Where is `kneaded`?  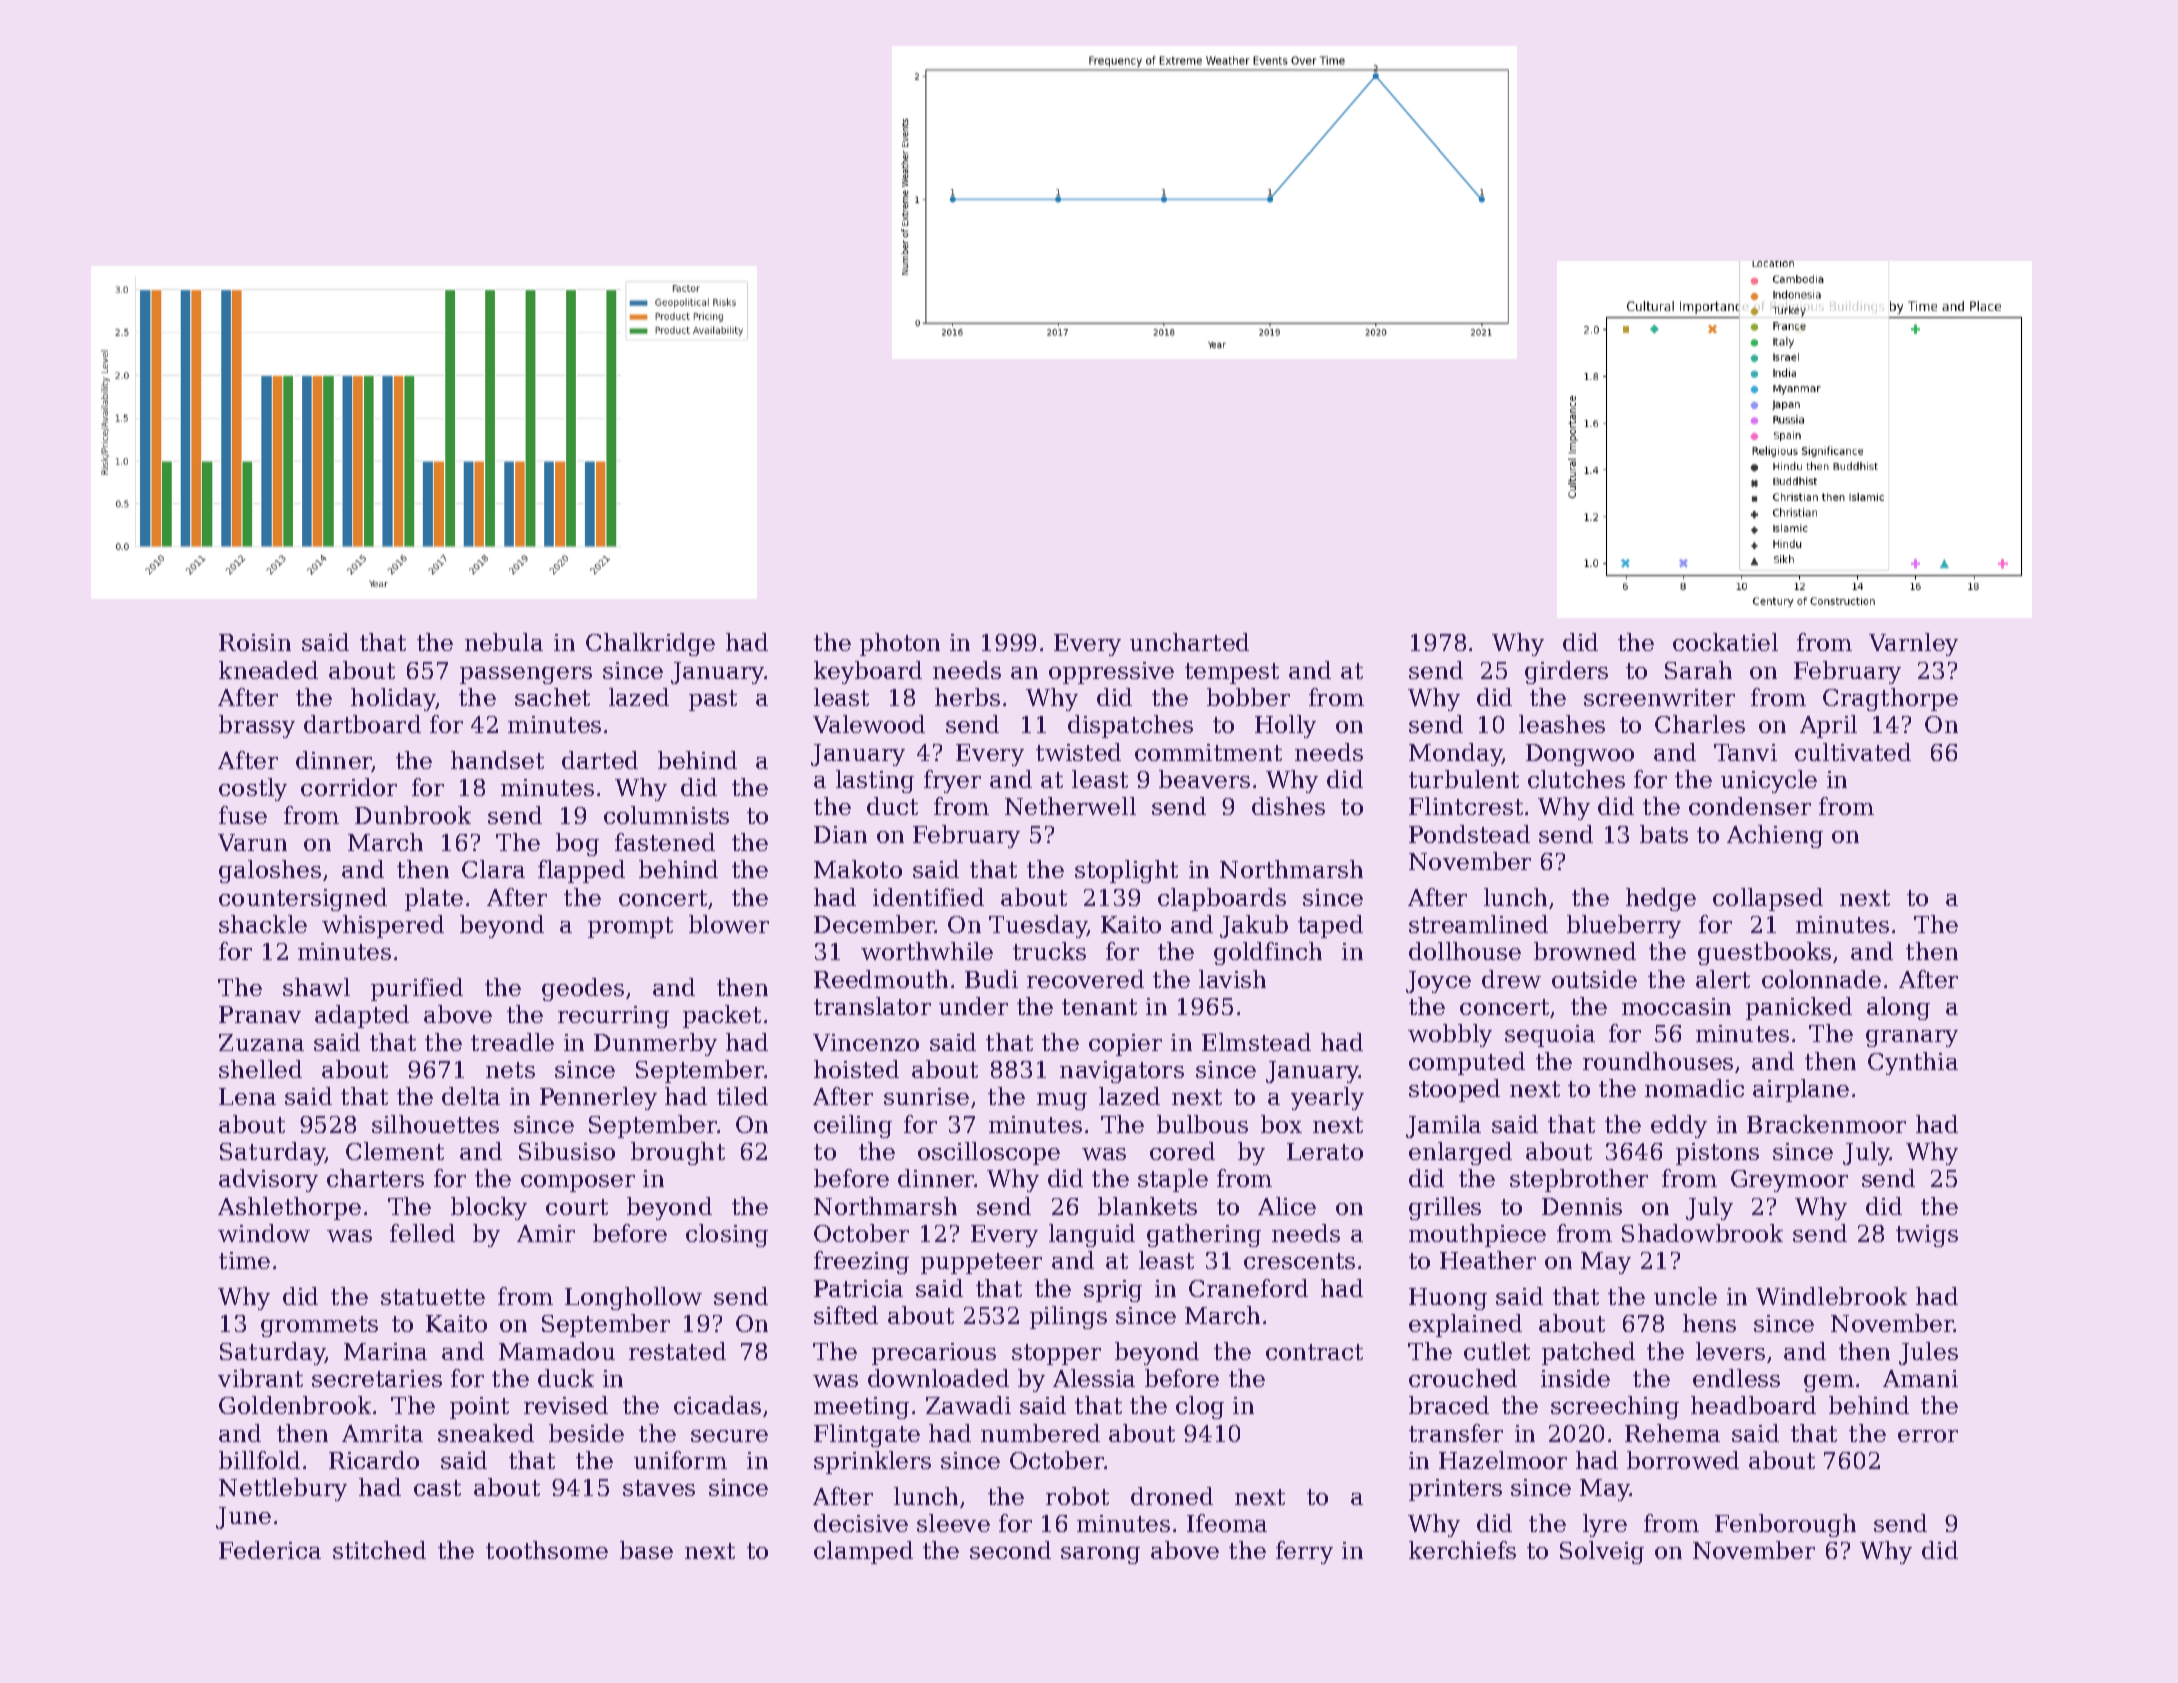 kneaded is located at coordinates (268, 670).
